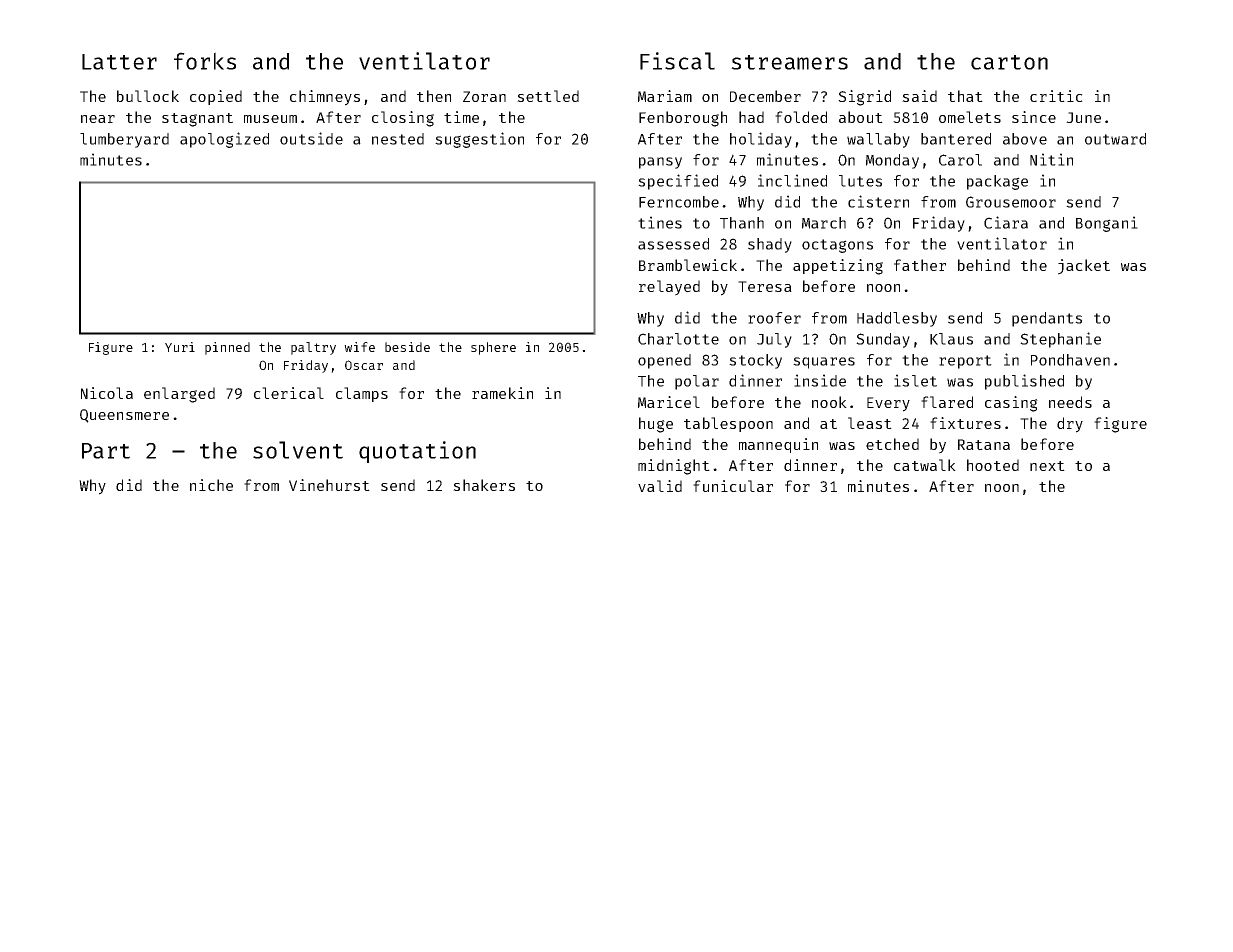 This screenshot has width=1233, height=952. What do you see at coordinates (359, 347) in the screenshot?
I see `wife` at bounding box center [359, 347].
